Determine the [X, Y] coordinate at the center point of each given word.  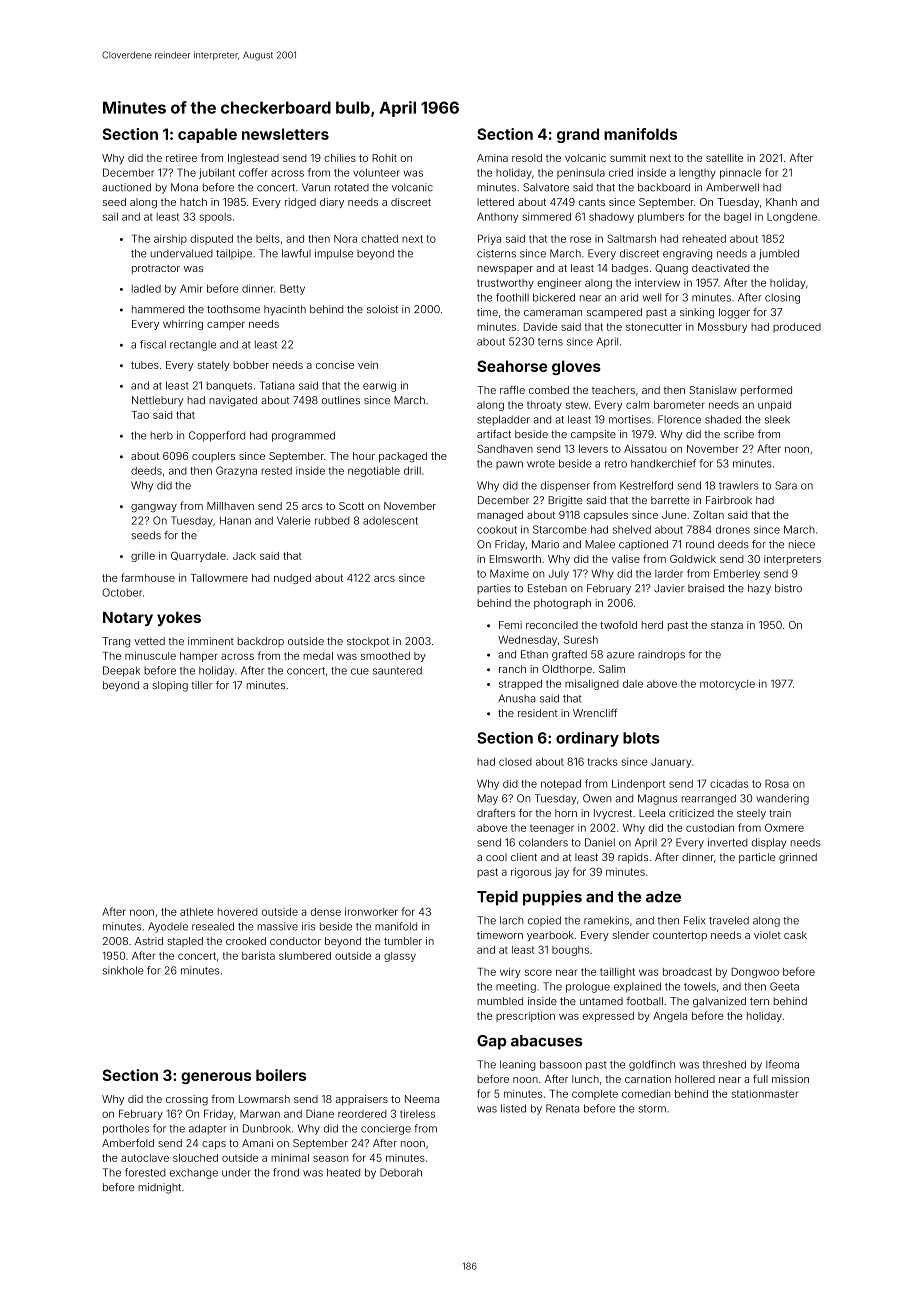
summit [628, 158]
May [488, 799]
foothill [512, 297]
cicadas [729, 783]
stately [213, 366]
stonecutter [654, 327]
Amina [492, 158]
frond [286, 1172]
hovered [238, 912]
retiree [181, 158]
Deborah [401, 1172]
